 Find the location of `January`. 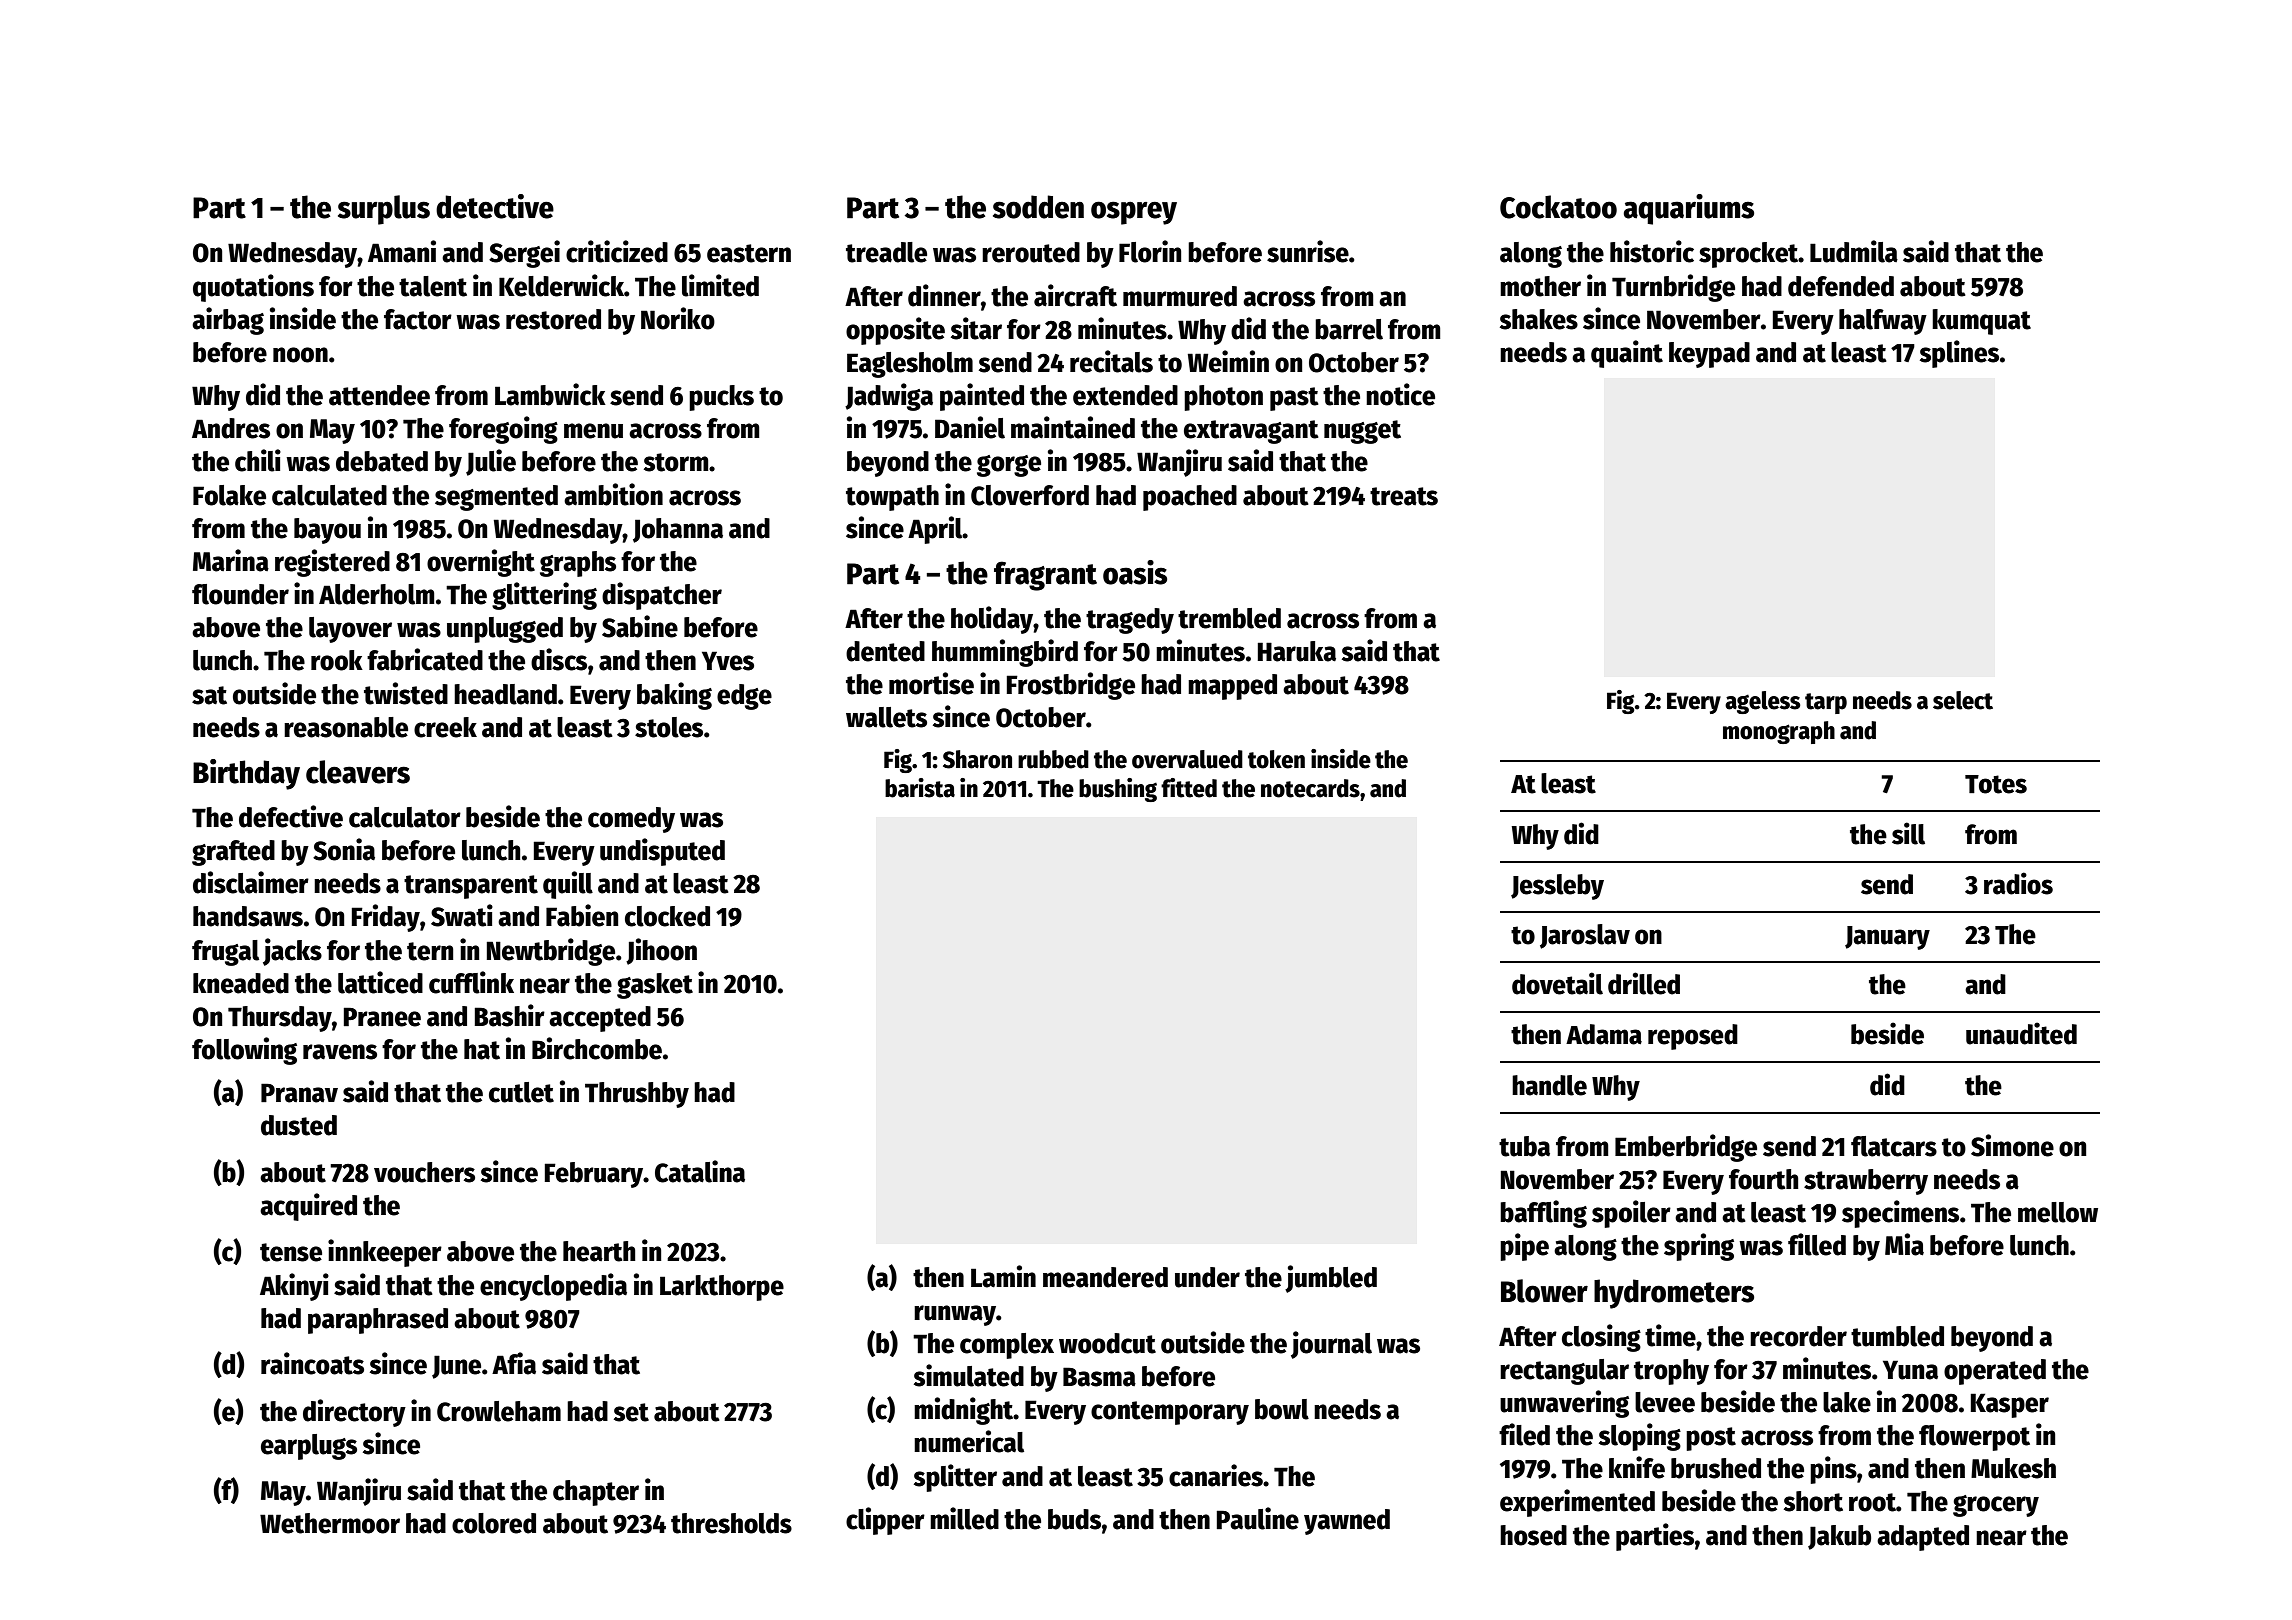

January is located at coordinates (1887, 938).
